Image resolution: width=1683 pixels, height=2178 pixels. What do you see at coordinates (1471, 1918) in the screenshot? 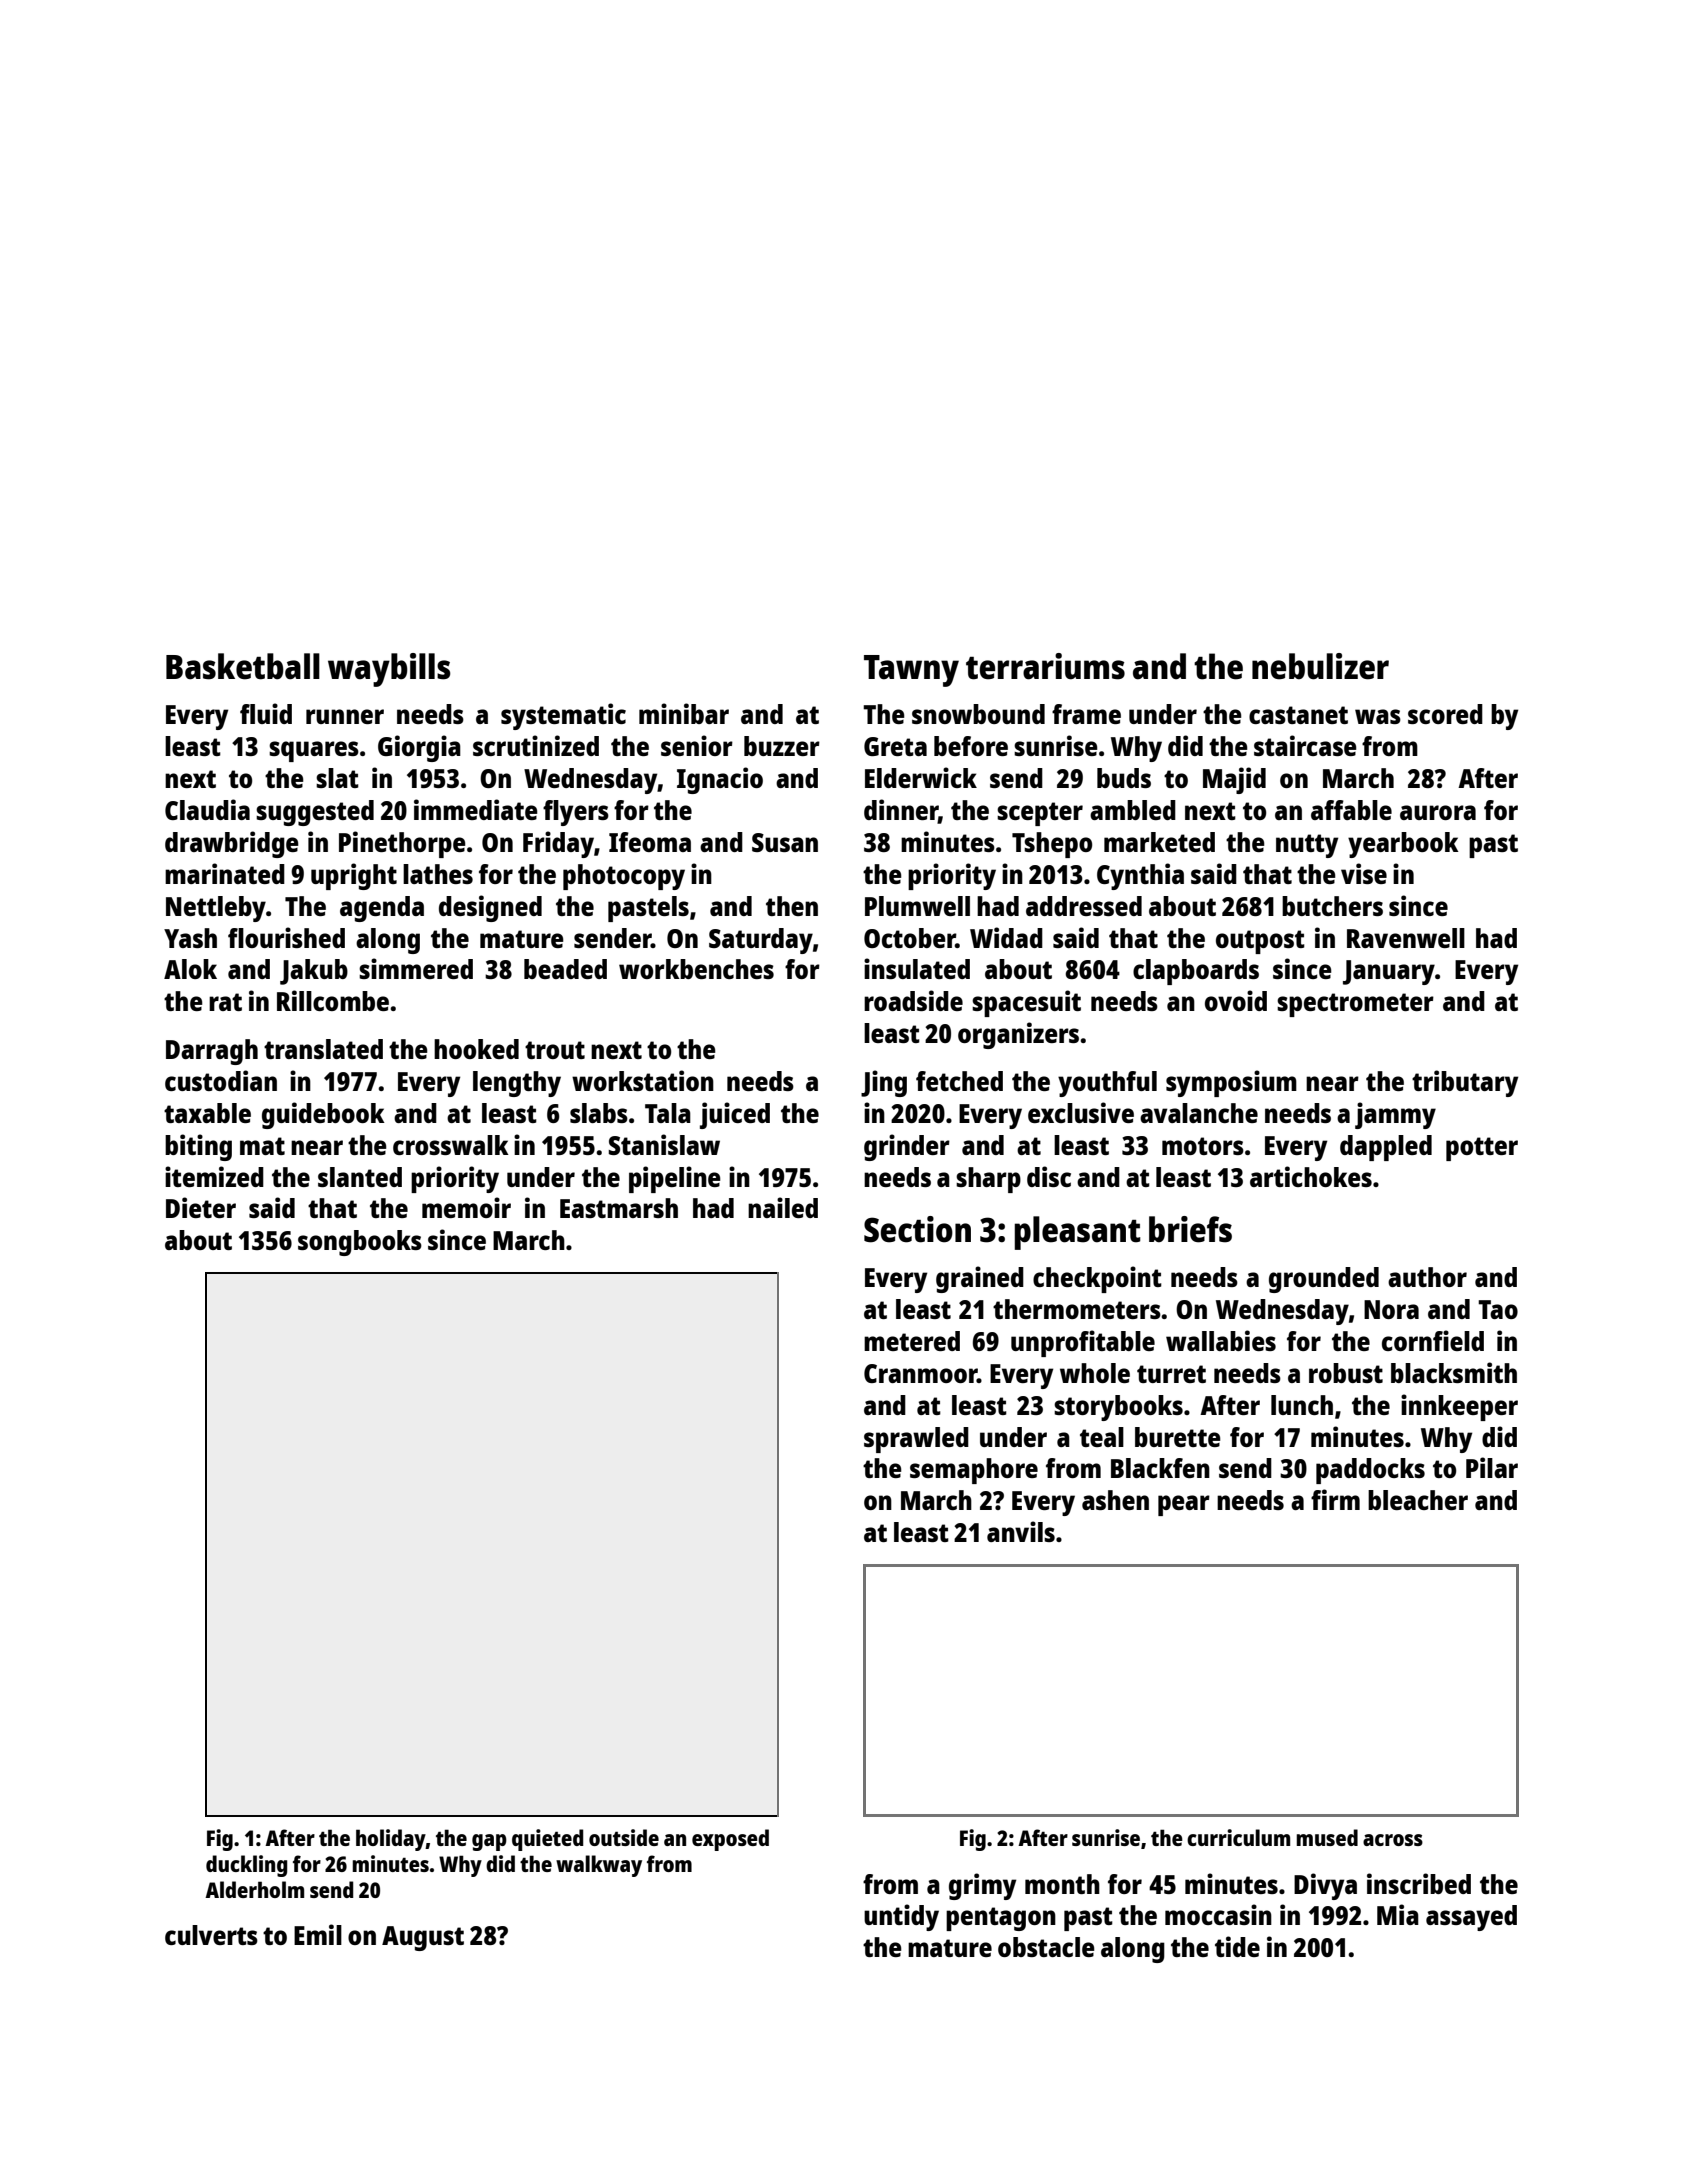
I see `assayed` at bounding box center [1471, 1918].
